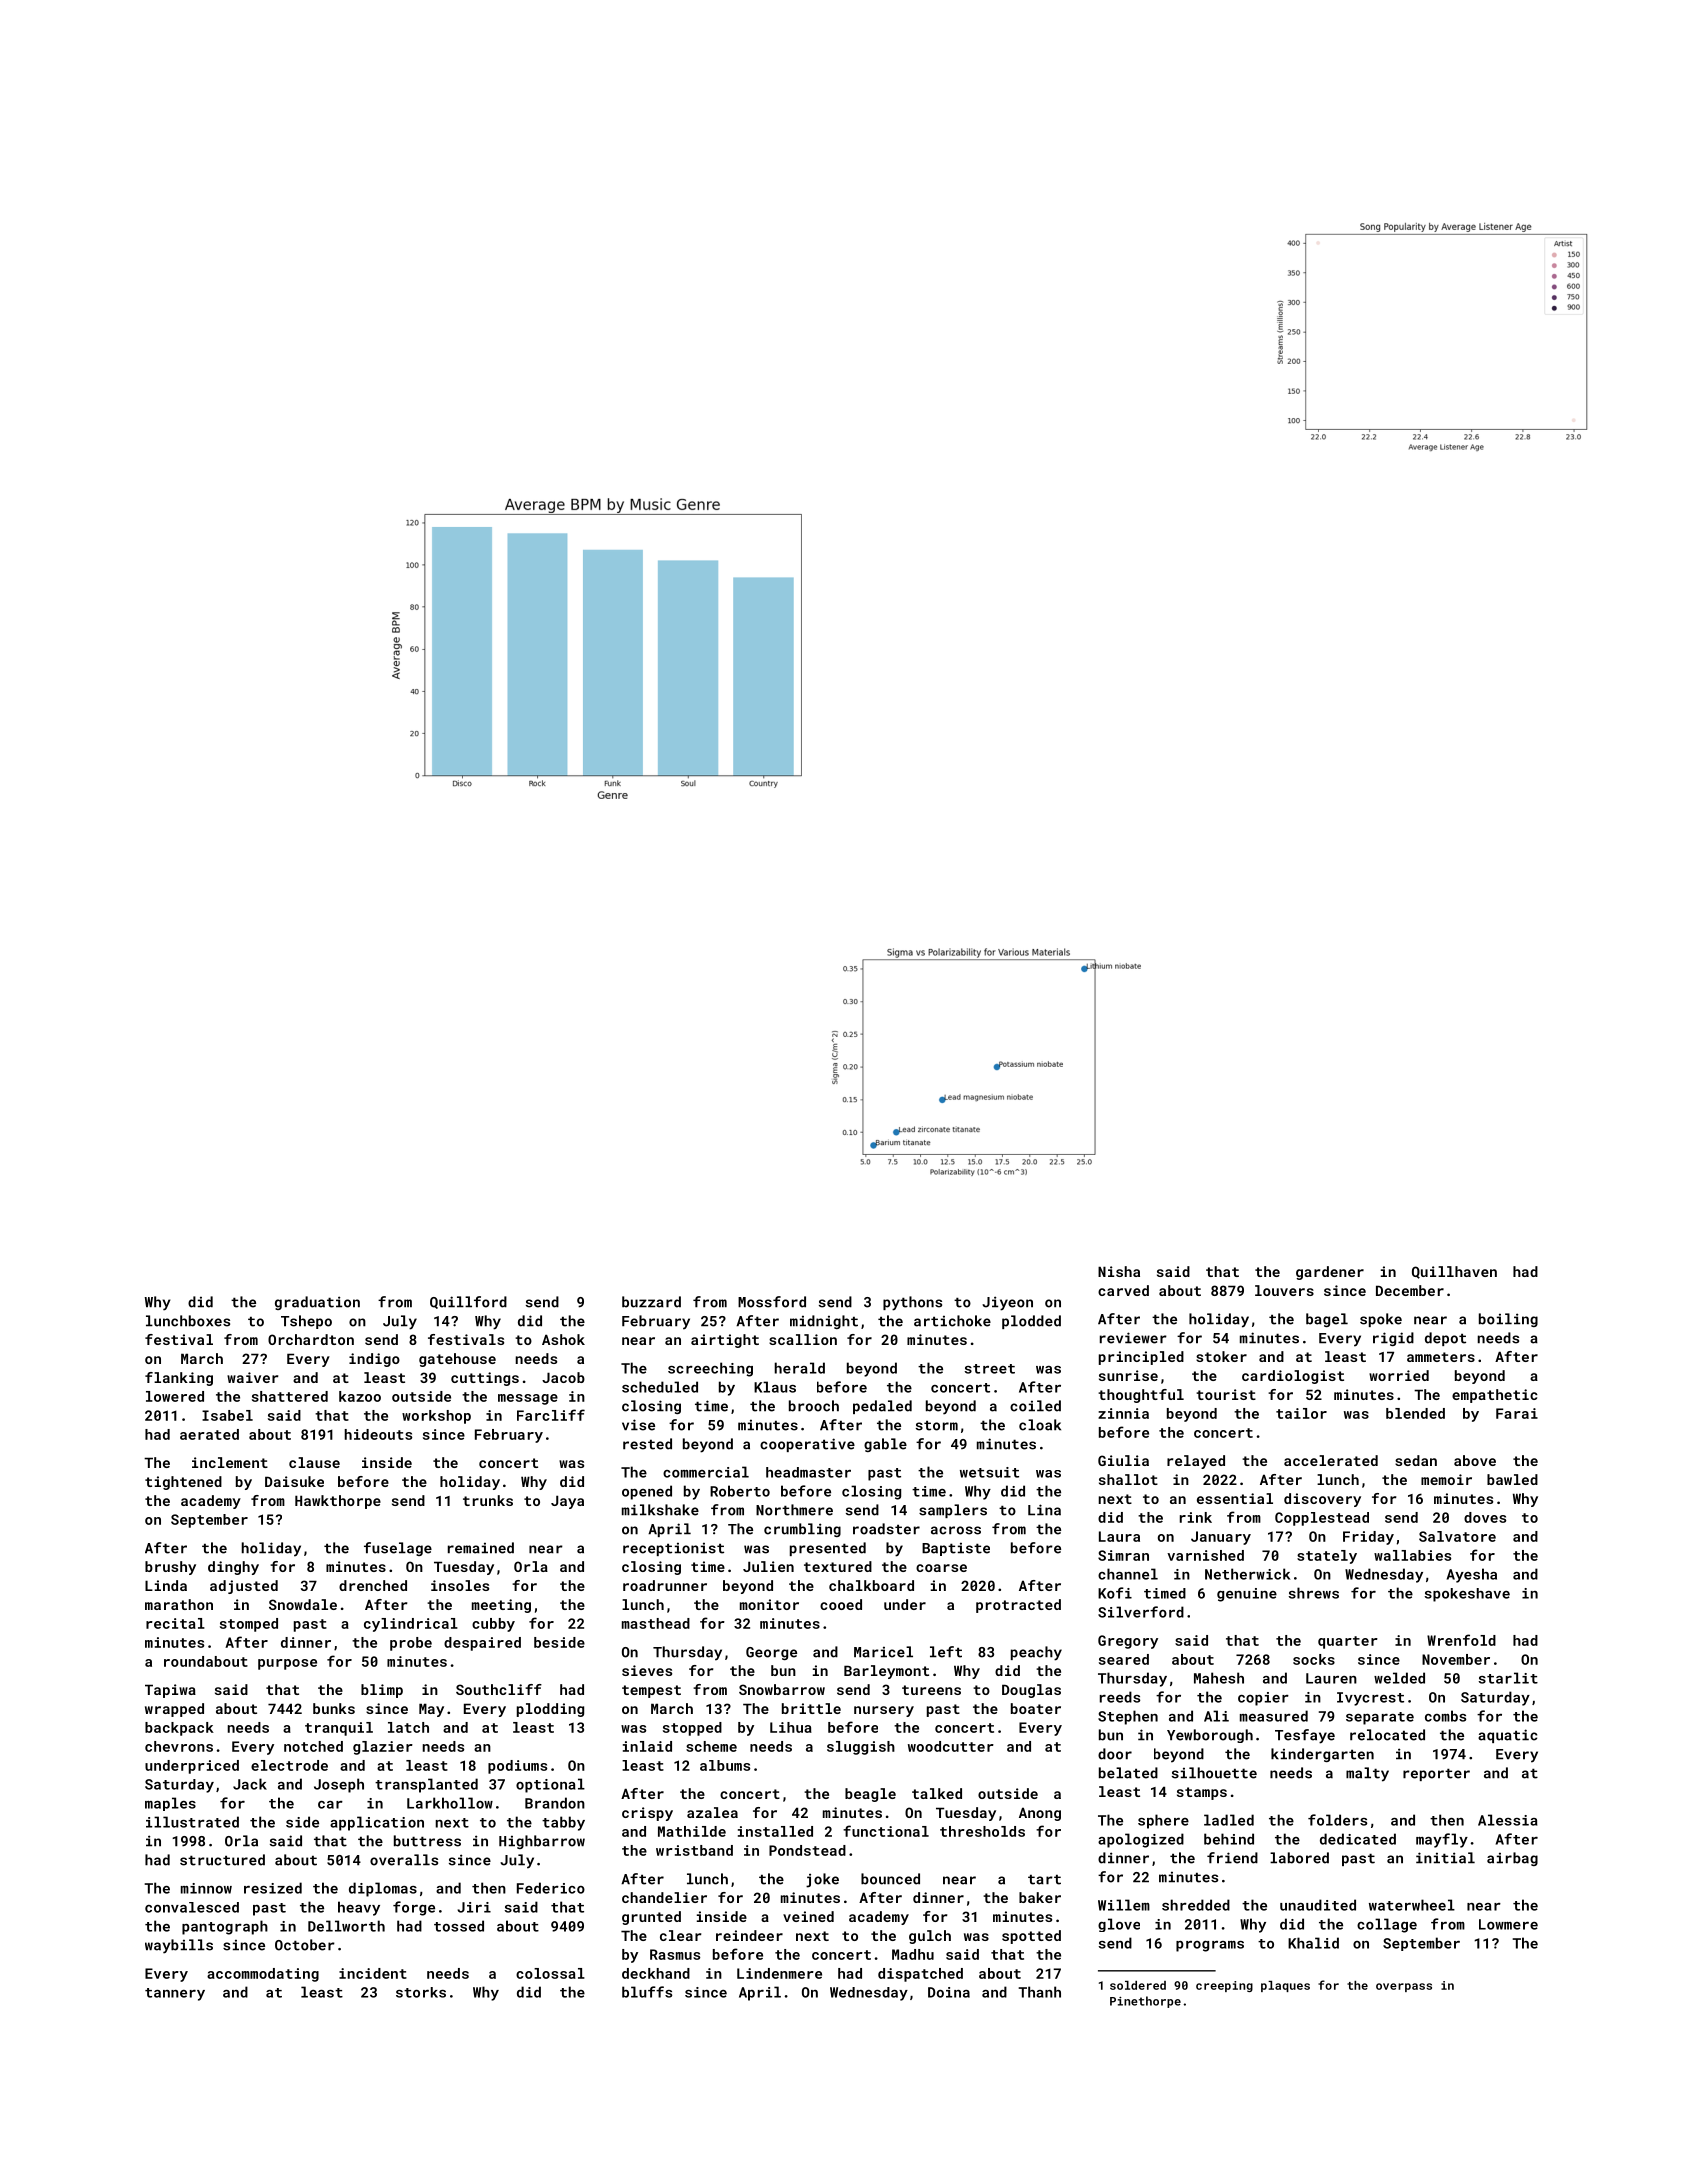  What do you see at coordinates (886, 1672) in the screenshot?
I see `Barleymont` at bounding box center [886, 1672].
